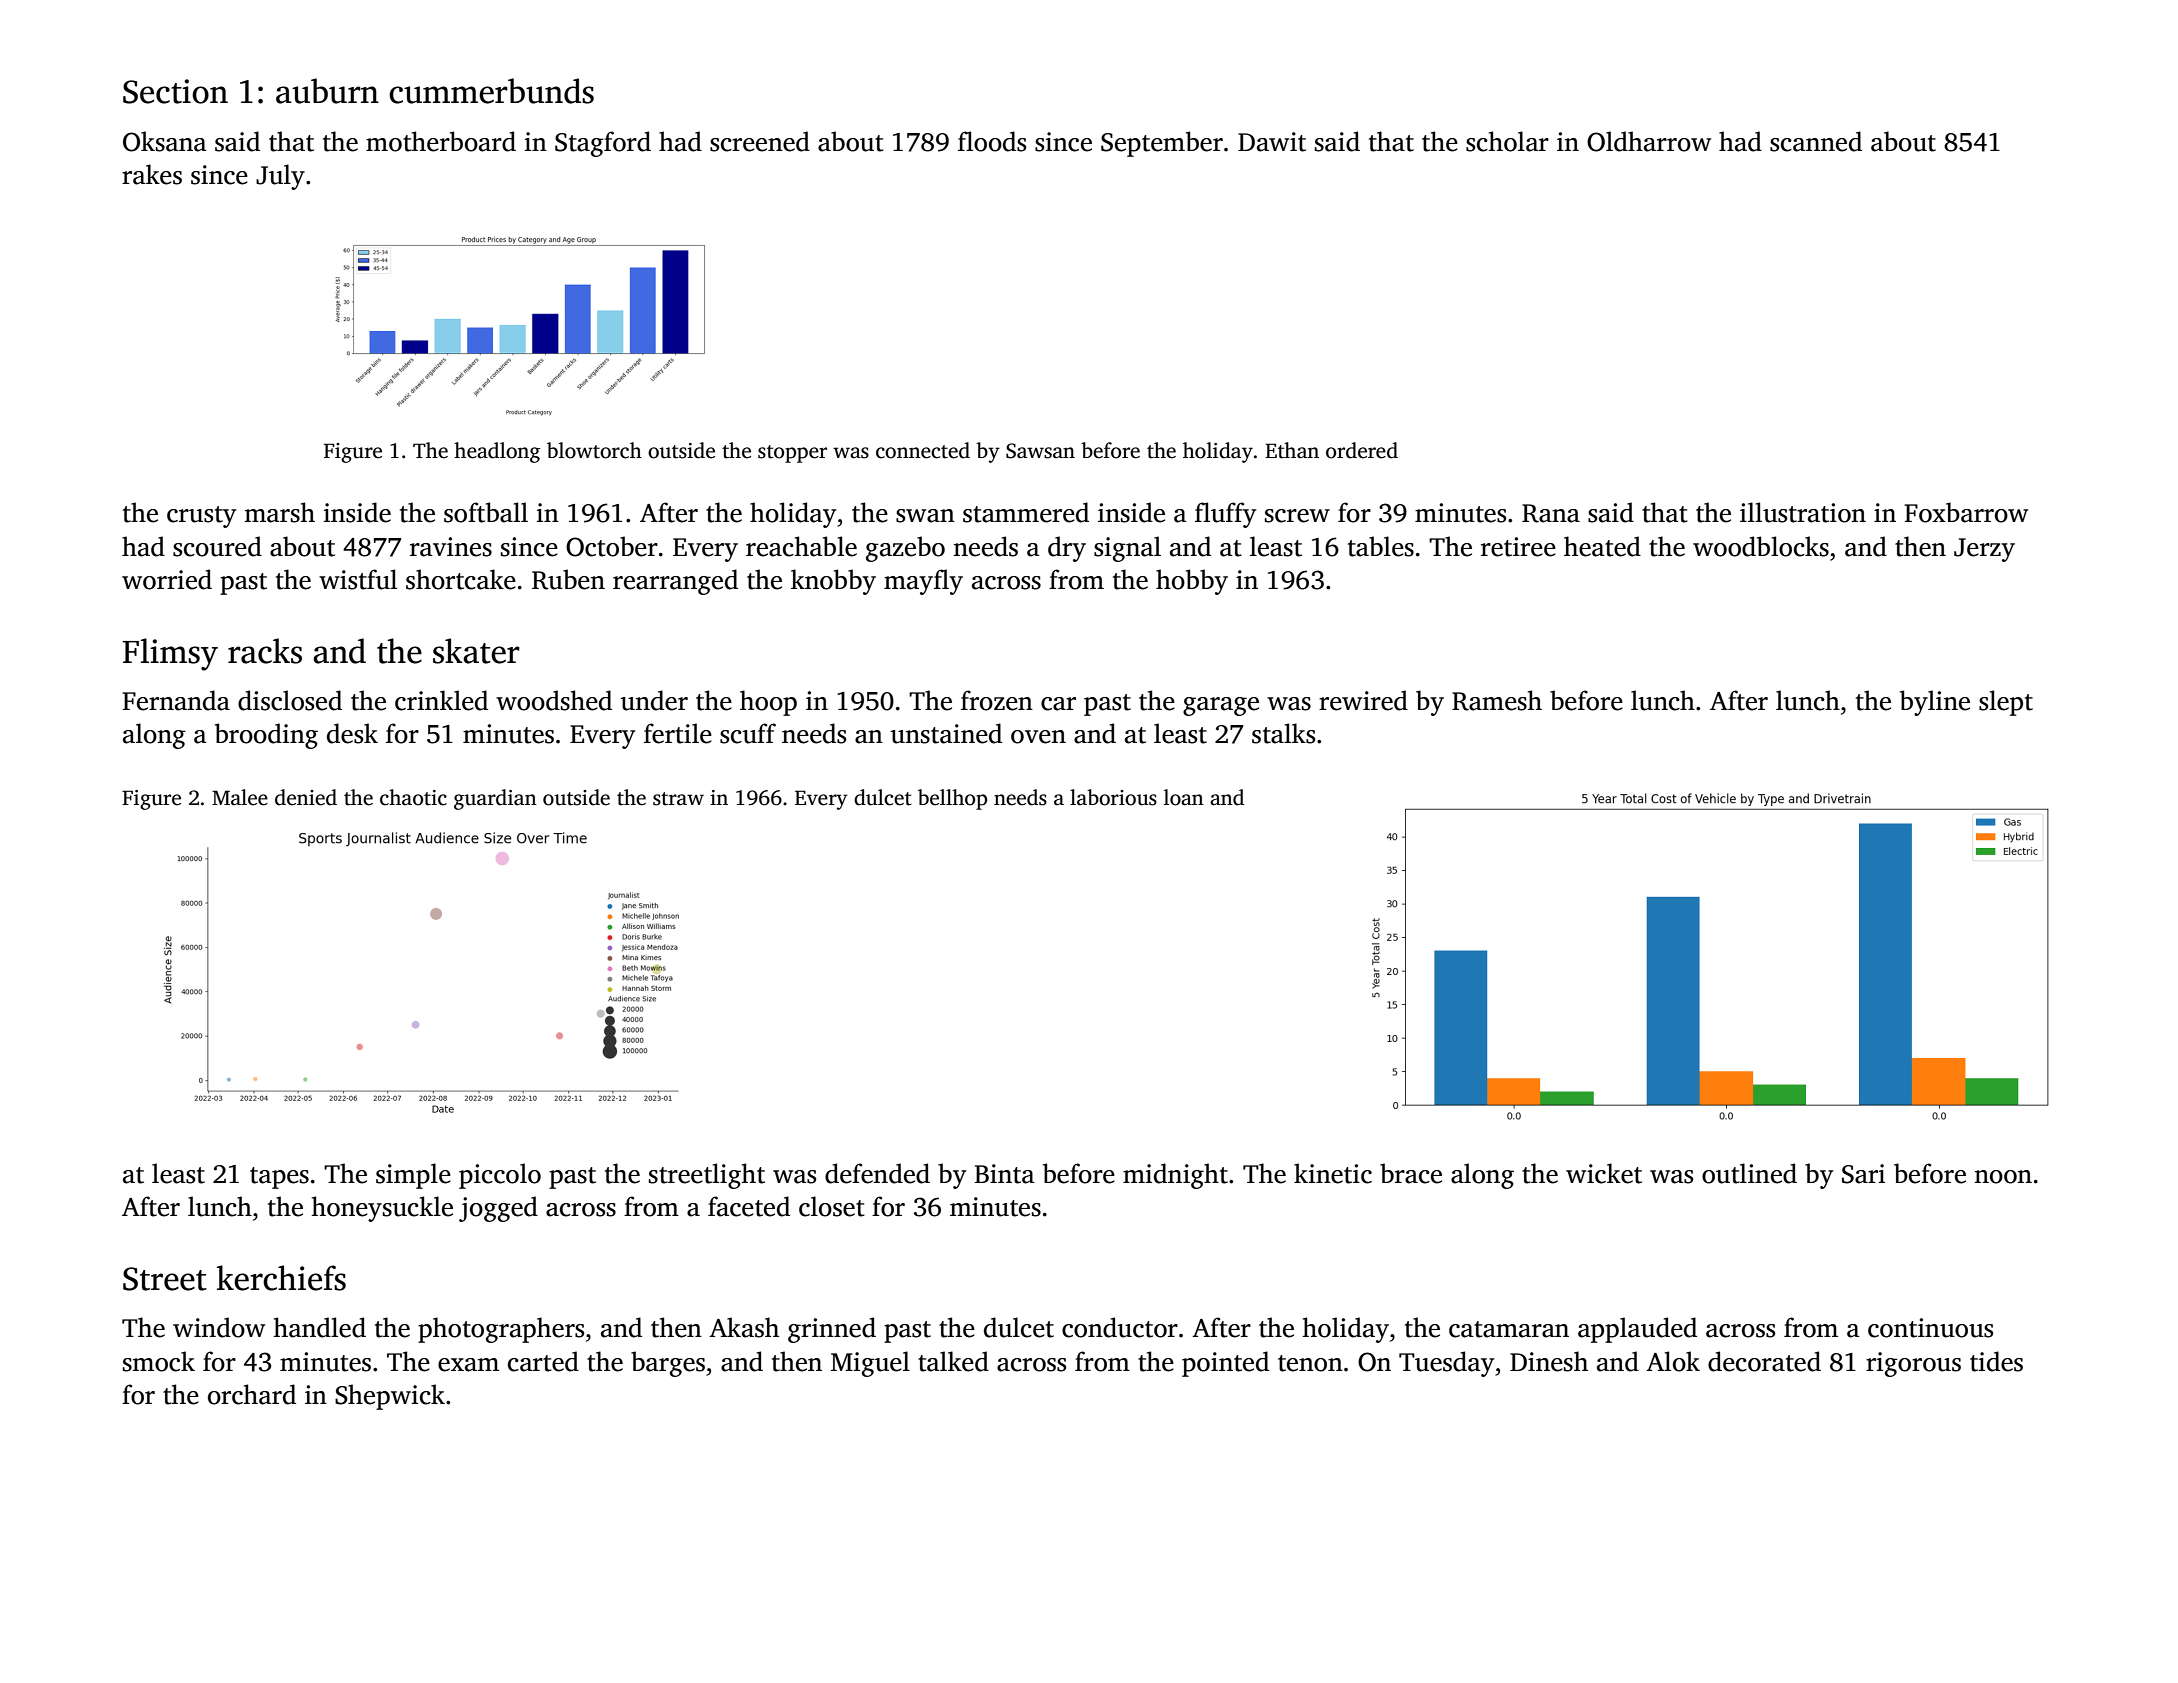 The image size is (2178, 1683). I want to click on crusty, so click(201, 517).
